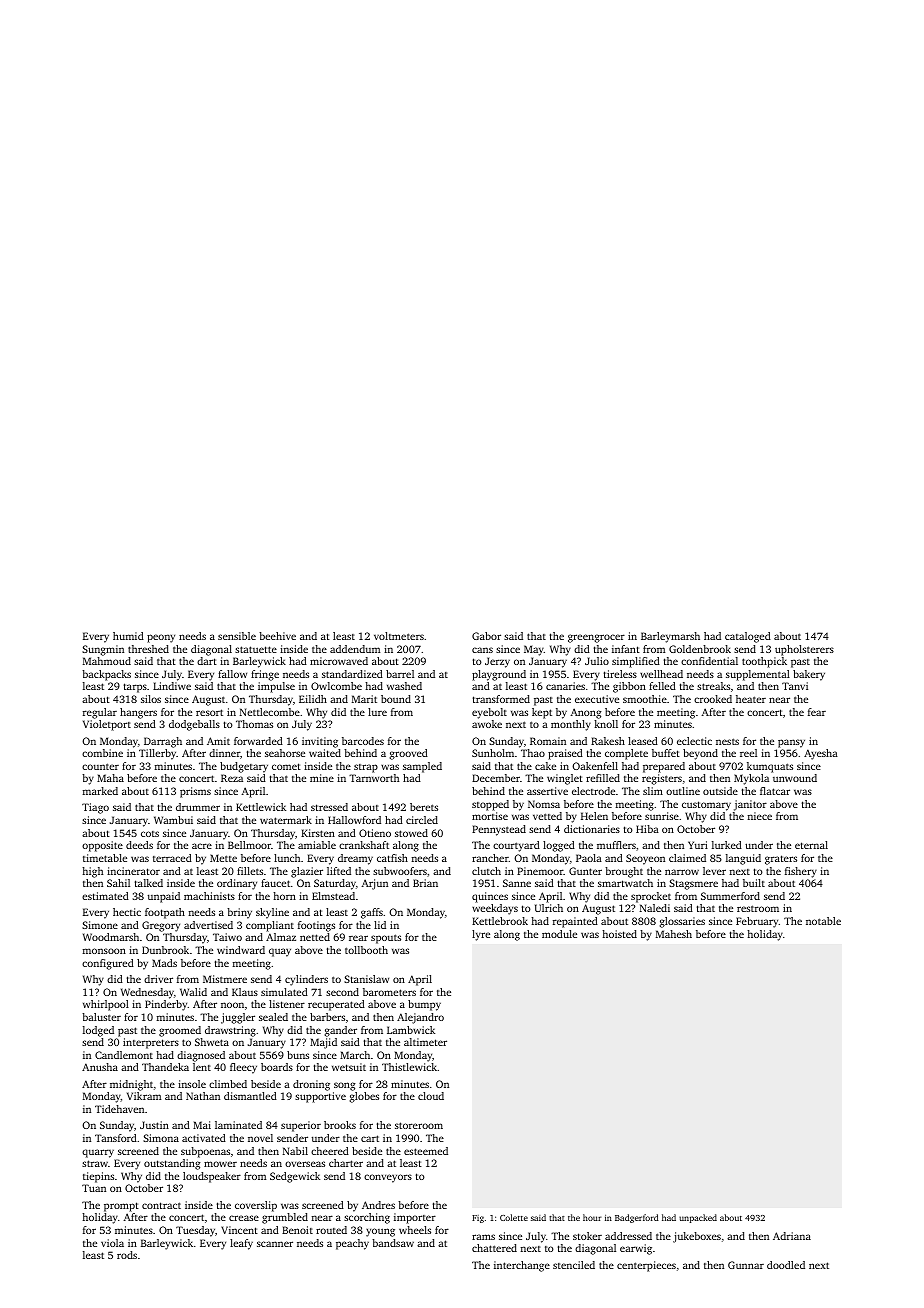 The width and height of the image is (924, 1308). I want to click on rods, so click(127, 1255).
